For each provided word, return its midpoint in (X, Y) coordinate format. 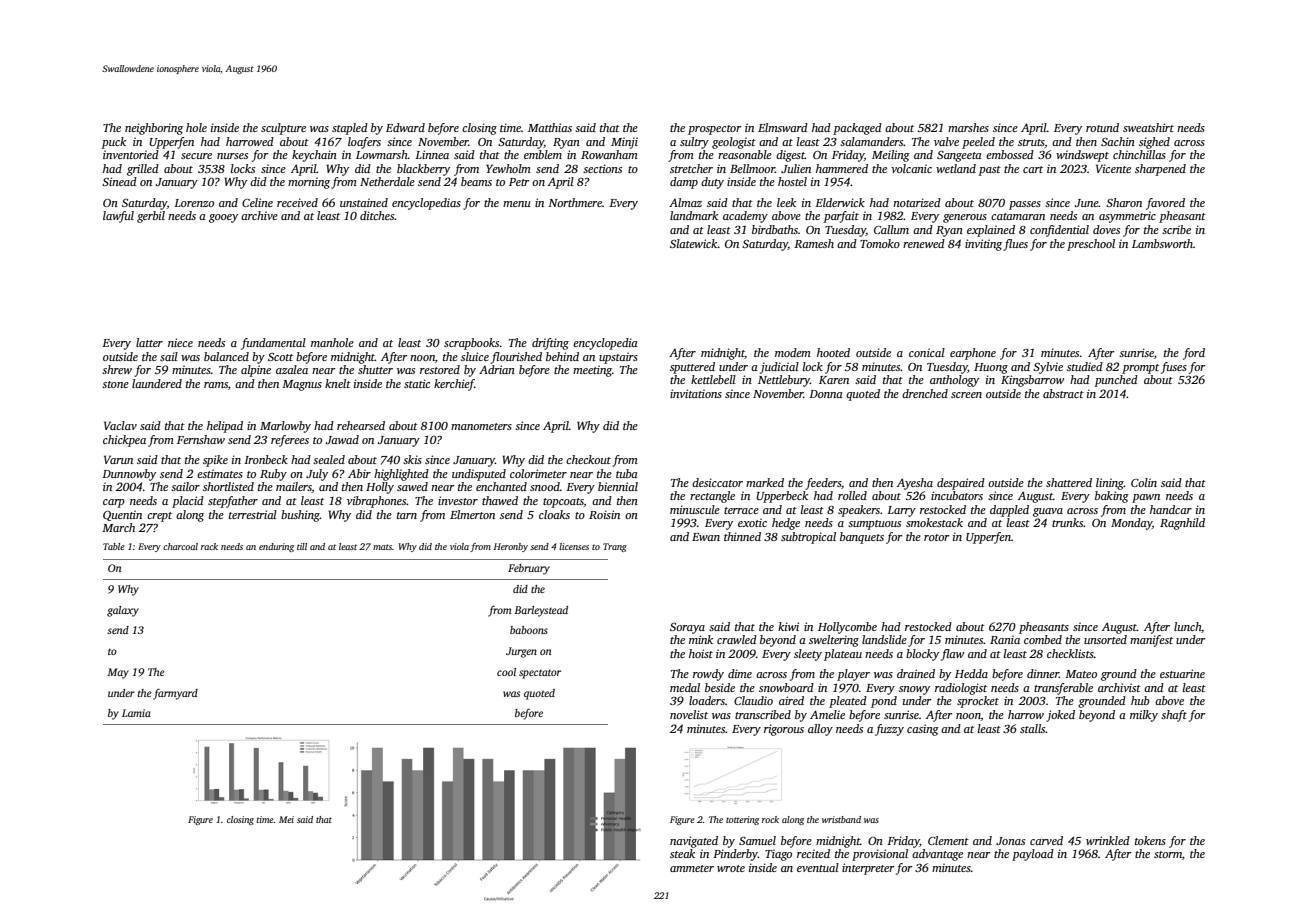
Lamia (136, 713)
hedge (786, 524)
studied (1085, 366)
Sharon (1124, 202)
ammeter (692, 868)
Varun (118, 459)
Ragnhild (1182, 524)
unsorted (1105, 639)
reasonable (745, 154)
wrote (731, 868)
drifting (550, 344)
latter (149, 342)
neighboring (154, 129)
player (853, 675)
